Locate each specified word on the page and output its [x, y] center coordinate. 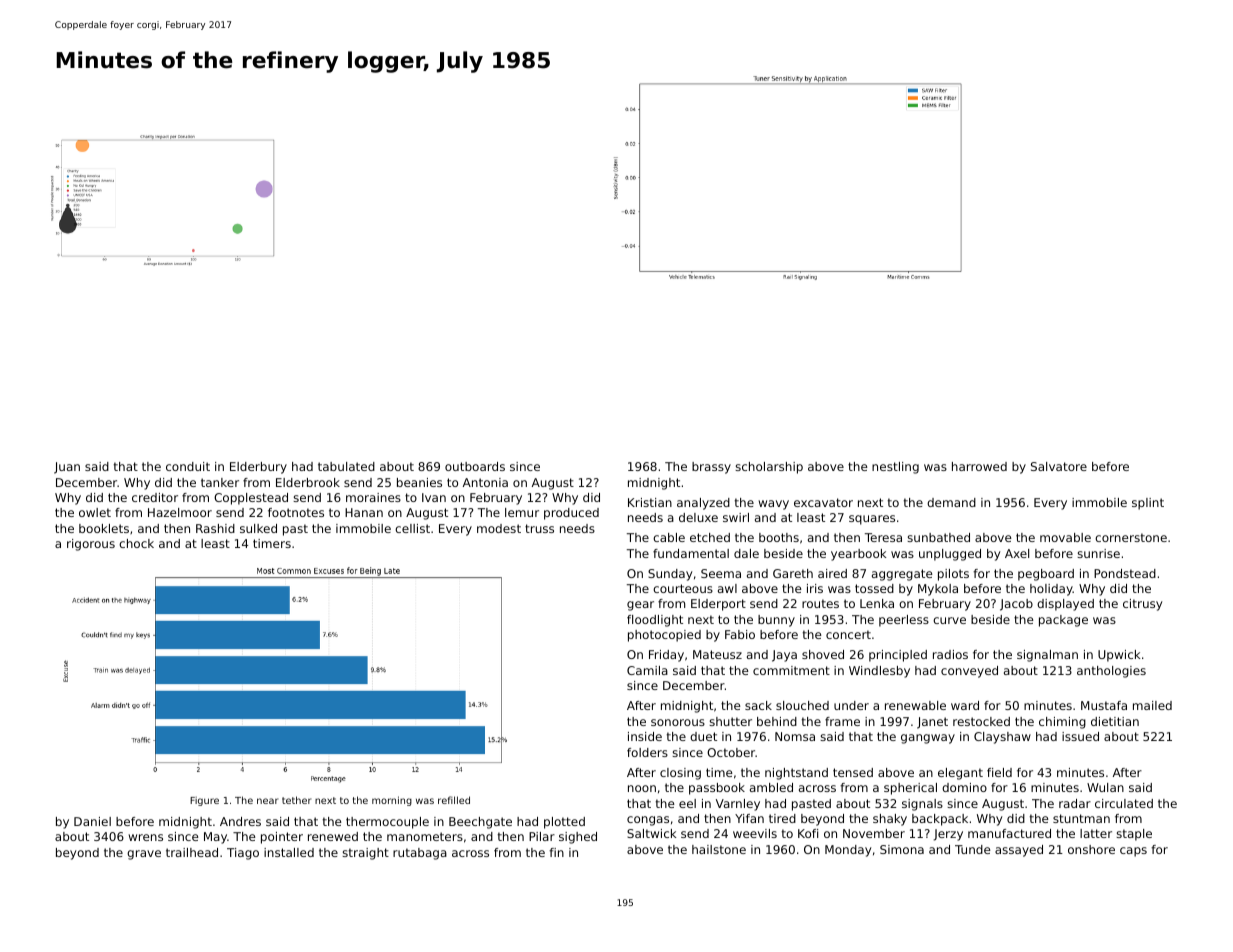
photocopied [664, 636]
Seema [721, 573]
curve [949, 620]
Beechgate [480, 823]
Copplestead [251, 499]
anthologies [1111, 672]
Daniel [92, 821]
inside [645, 736]
